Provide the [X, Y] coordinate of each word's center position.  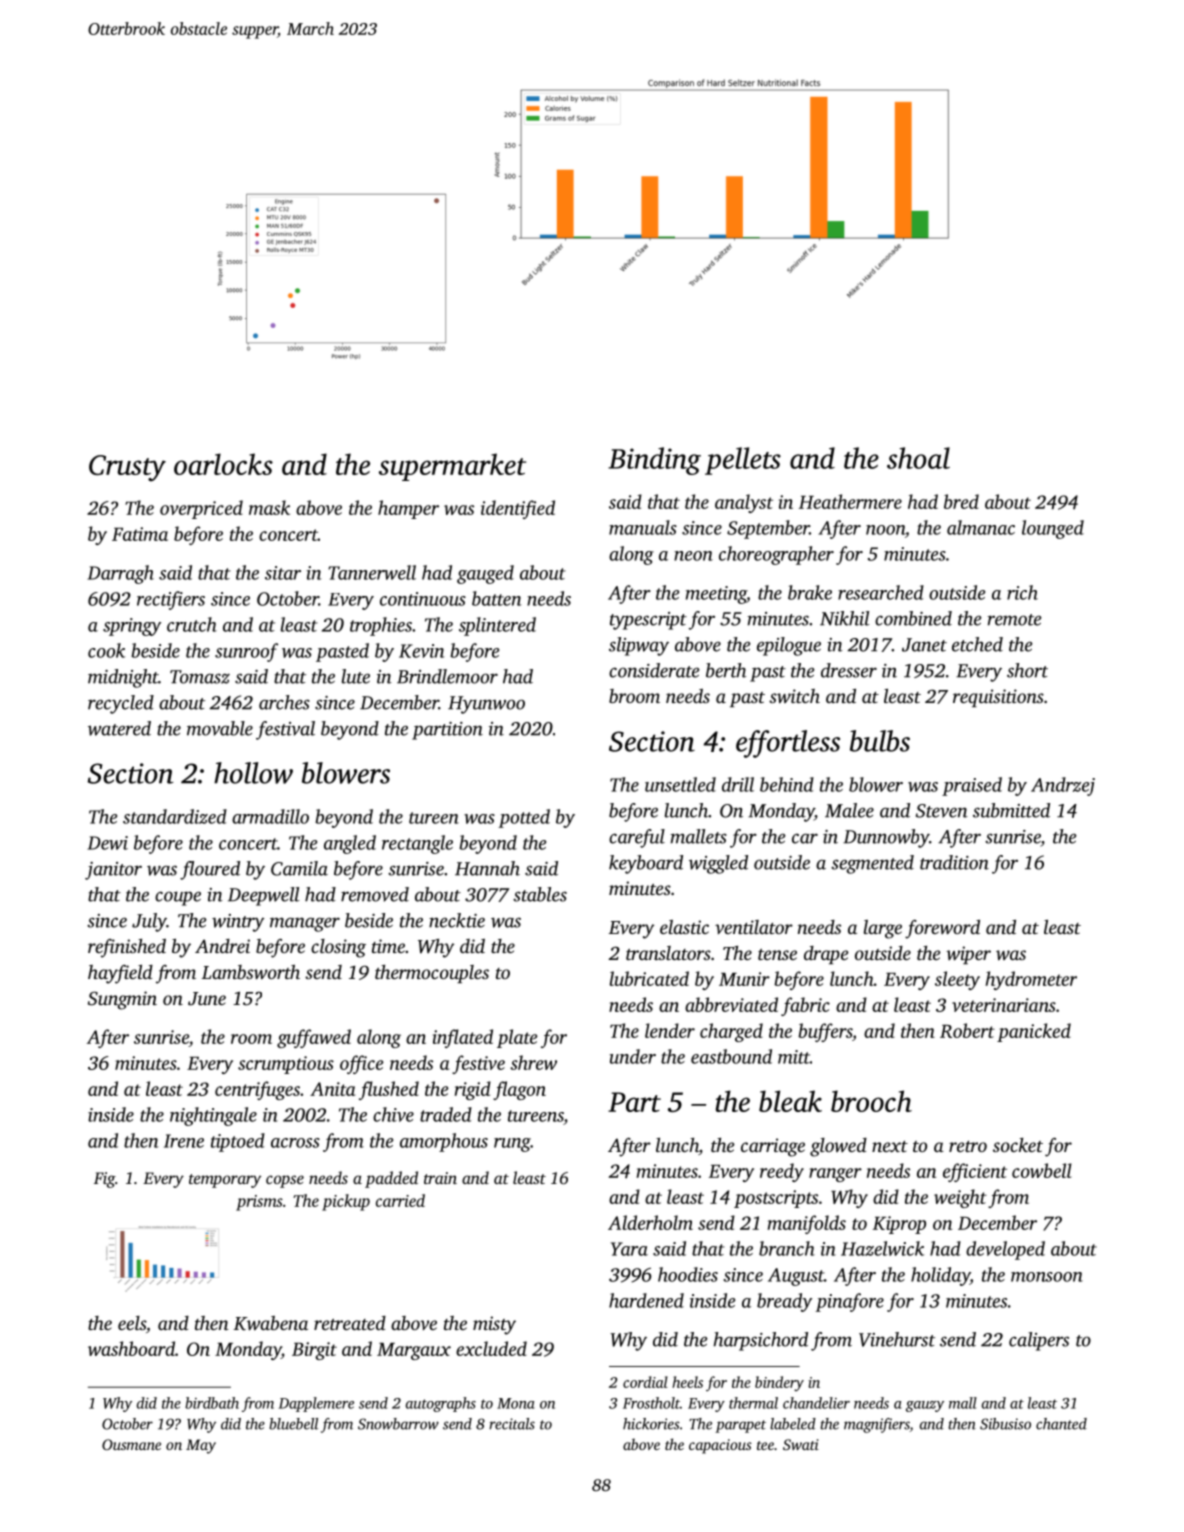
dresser [849, 670]
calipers [1039, 1341]
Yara [629, 1249]
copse [285, 1181]
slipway [639, 646]
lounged [1053, 529]
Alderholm [650, 1222]
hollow [253, 773]
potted [524, 818]
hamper [408, 509]
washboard [131, 1348]
